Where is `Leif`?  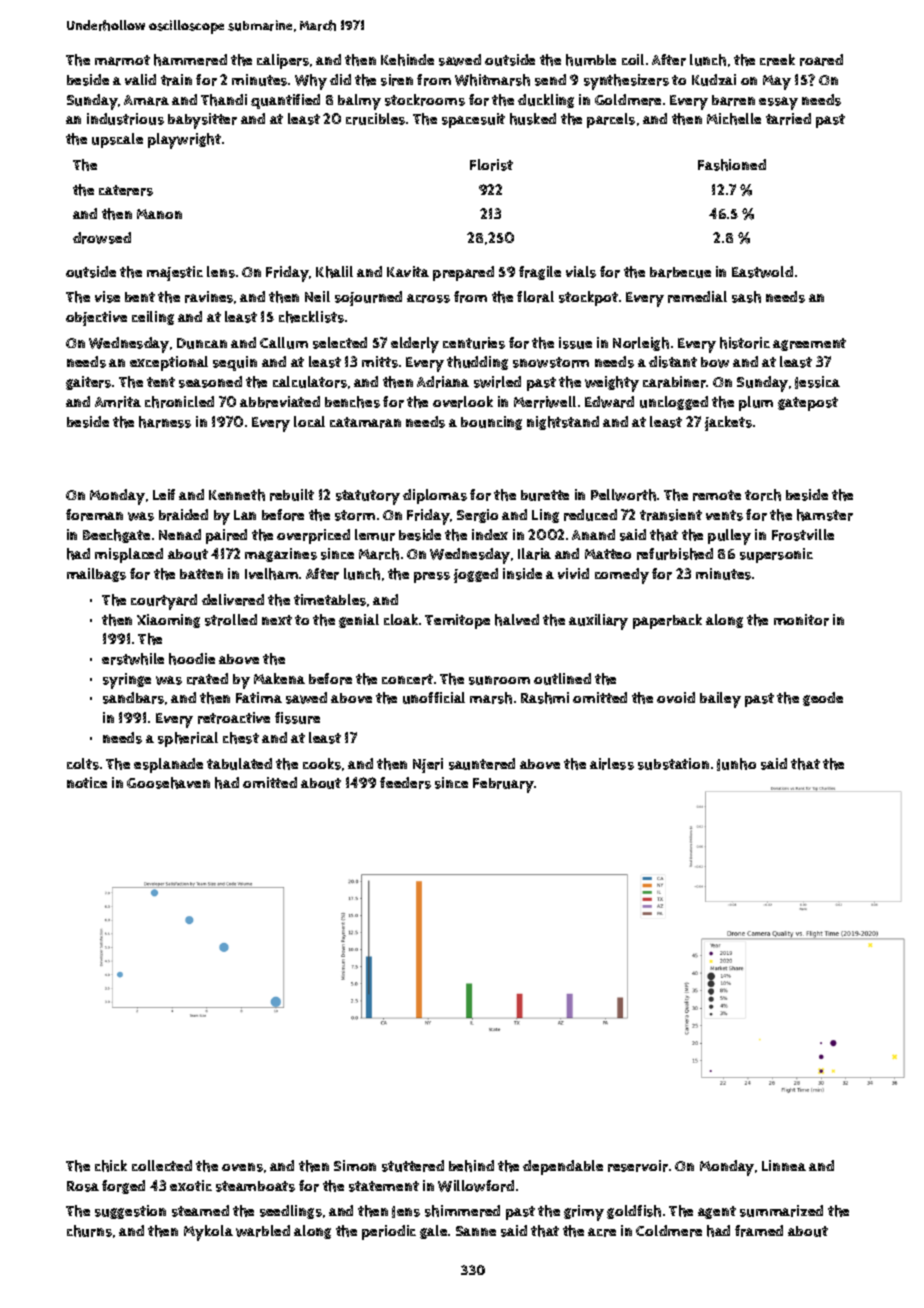
Leif is located at coordinates (164, 494).
